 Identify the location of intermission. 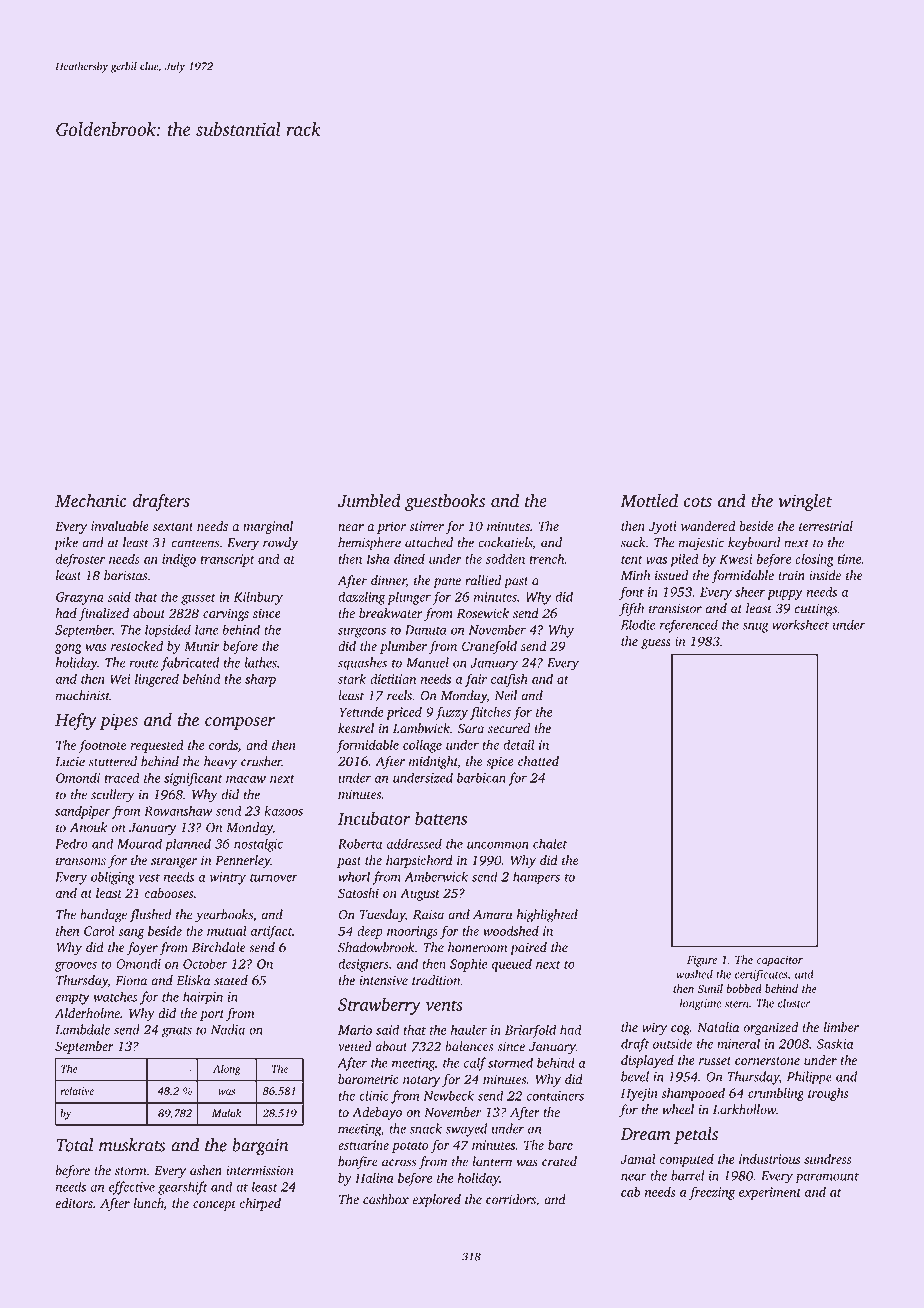
(259, 1170).
